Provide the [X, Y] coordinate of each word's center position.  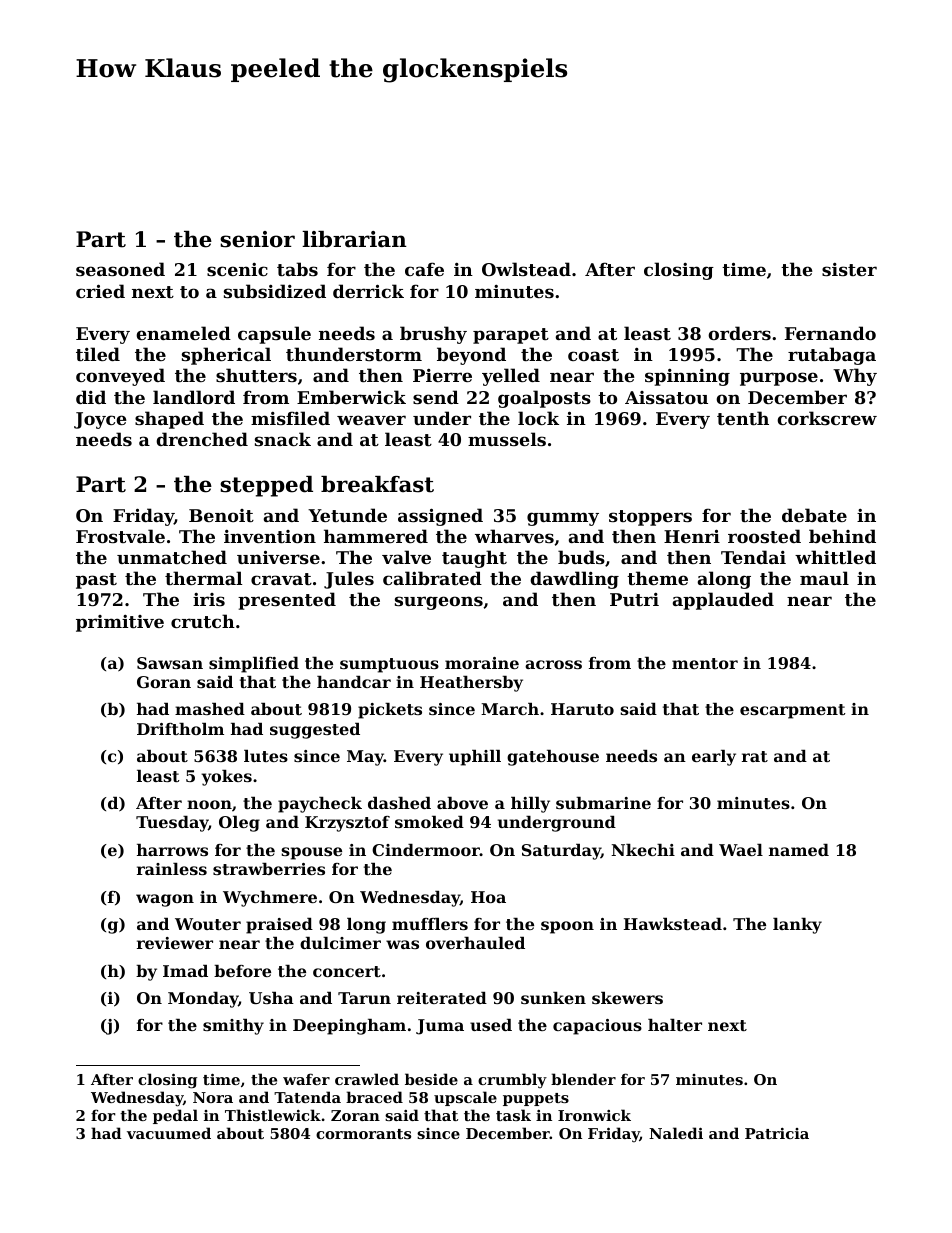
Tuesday [172, 824]
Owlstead [526, 269]
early [714, 758]
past [96, 581]
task [513, 1115]
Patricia [777, 1133]
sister [849, 269]
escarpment [793, 711]
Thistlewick [273, 1115]
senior [257, 239]
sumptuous [389, 665]
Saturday [561, 852]
